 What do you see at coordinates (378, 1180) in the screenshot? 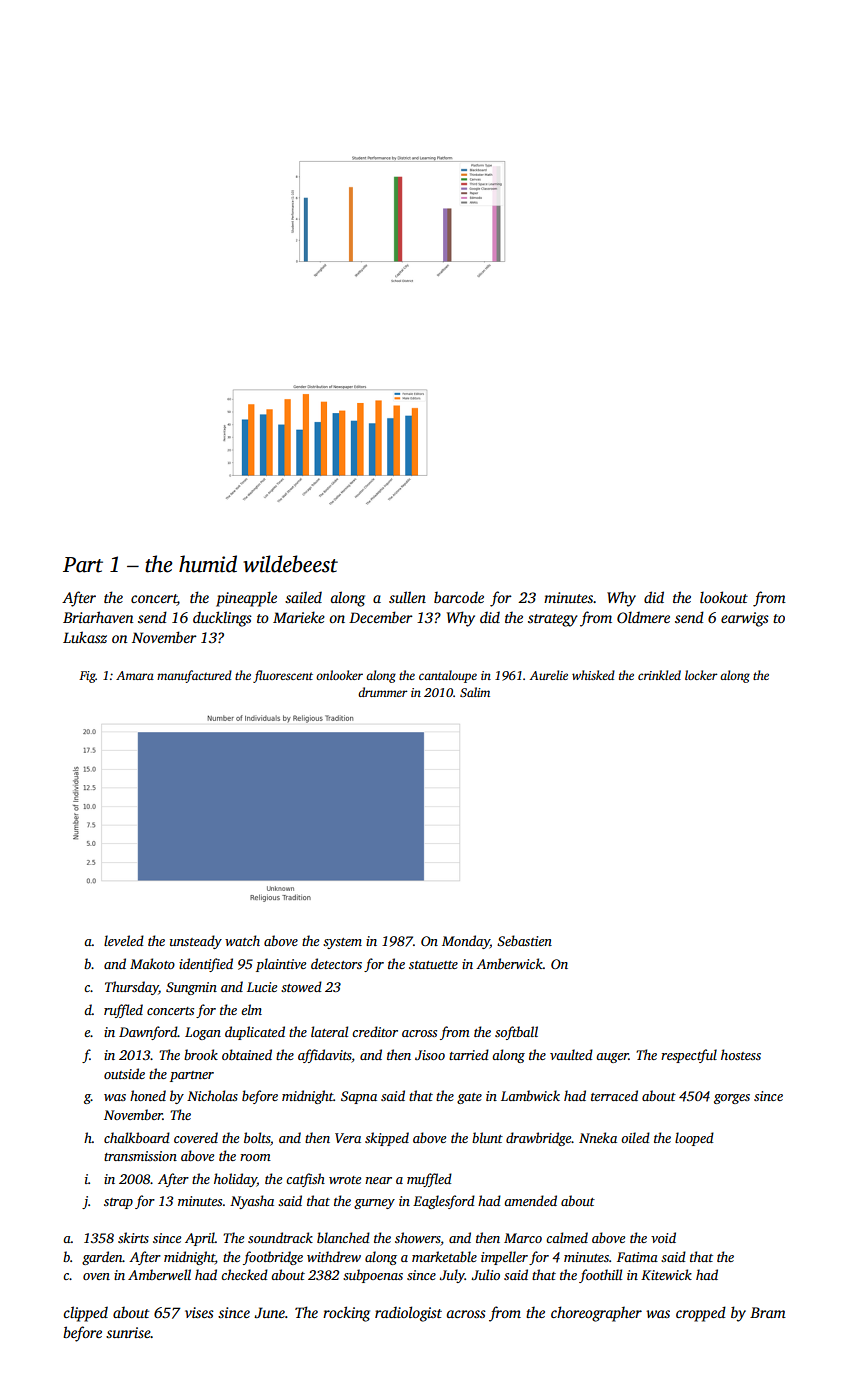
I see `near` at bounding box center [378, 1180].
